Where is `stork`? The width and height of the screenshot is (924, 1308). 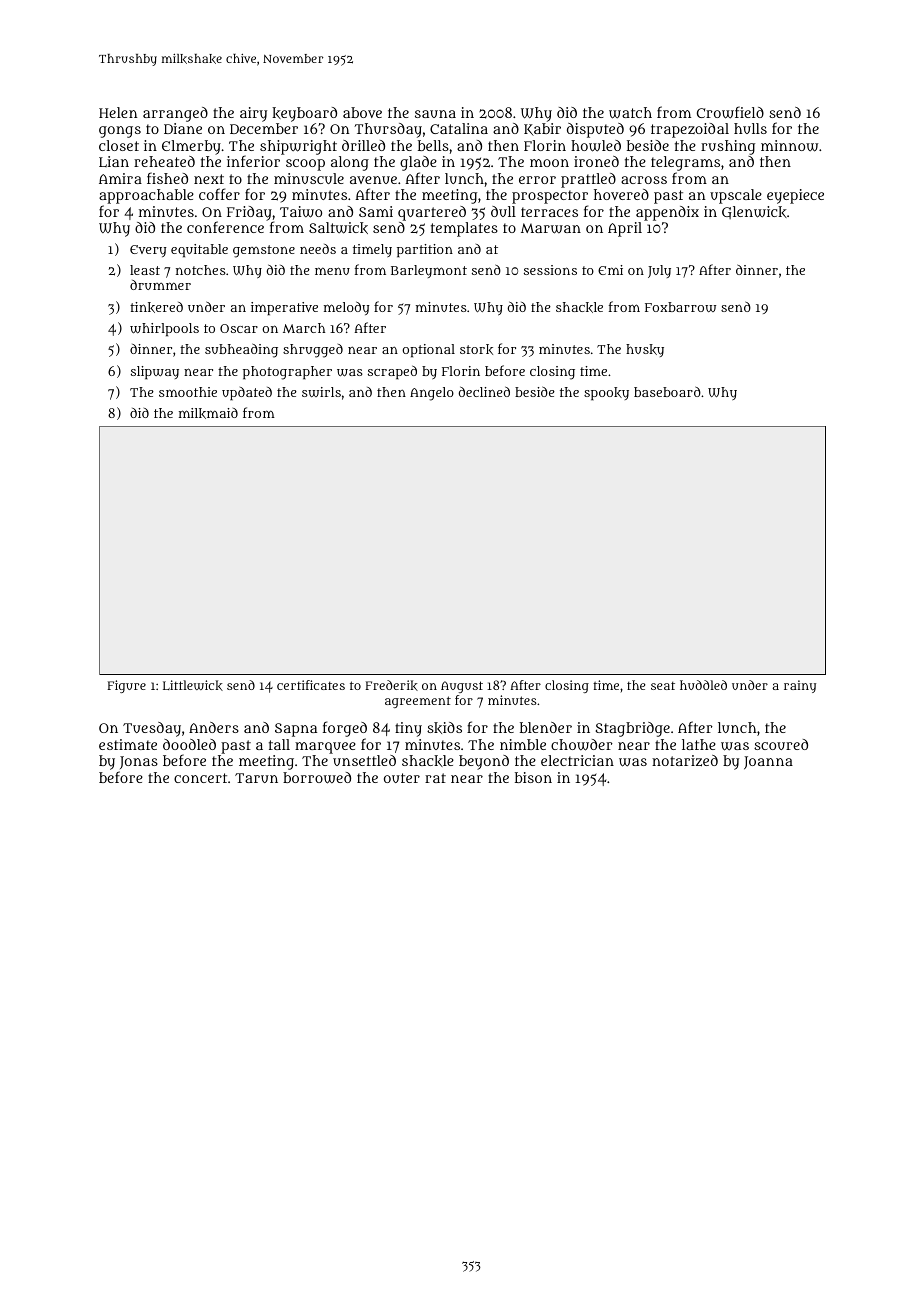
stork is located at coordinates (476, 349).
